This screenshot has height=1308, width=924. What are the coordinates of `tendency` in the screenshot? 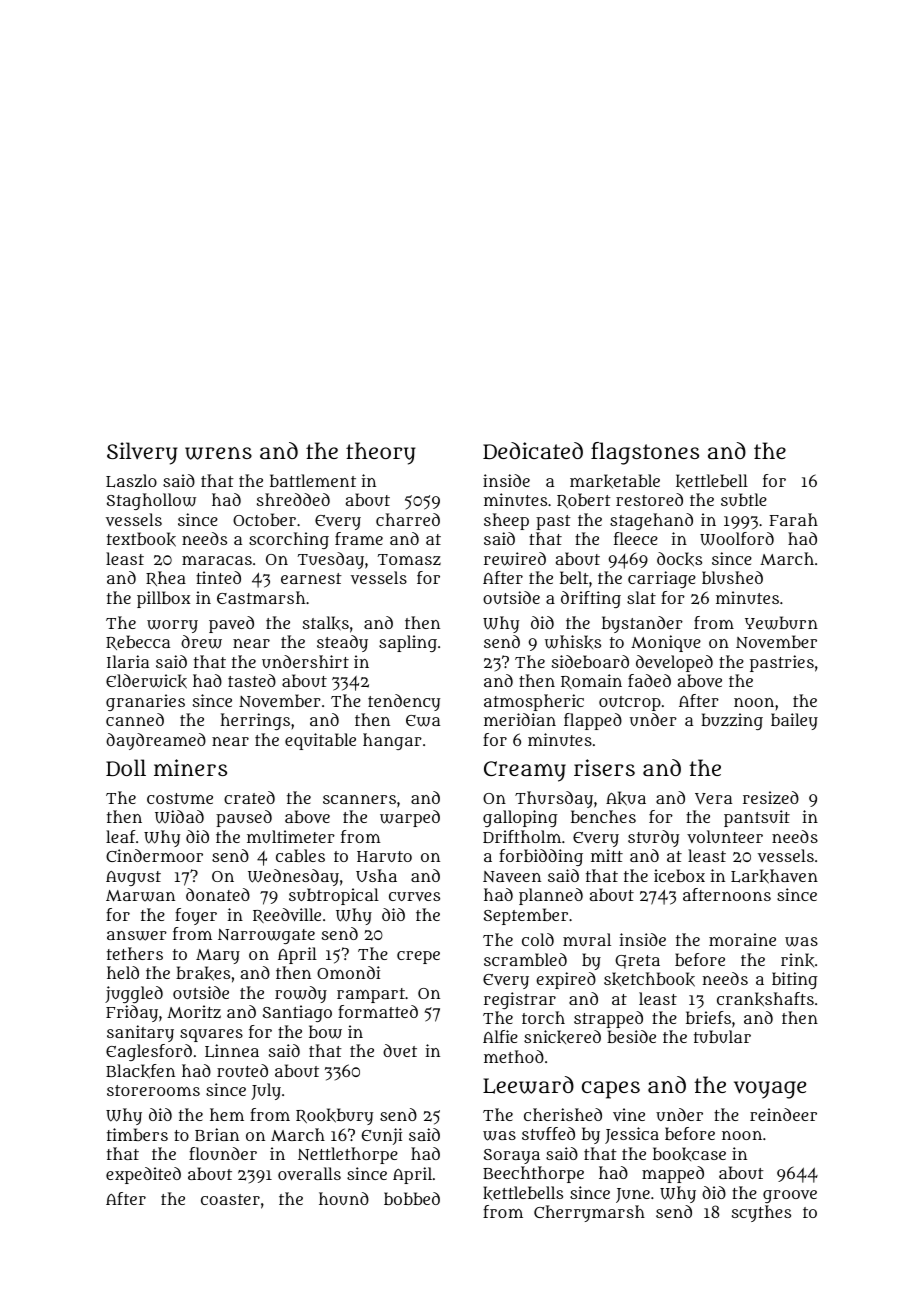 It's located at (404, 702).
